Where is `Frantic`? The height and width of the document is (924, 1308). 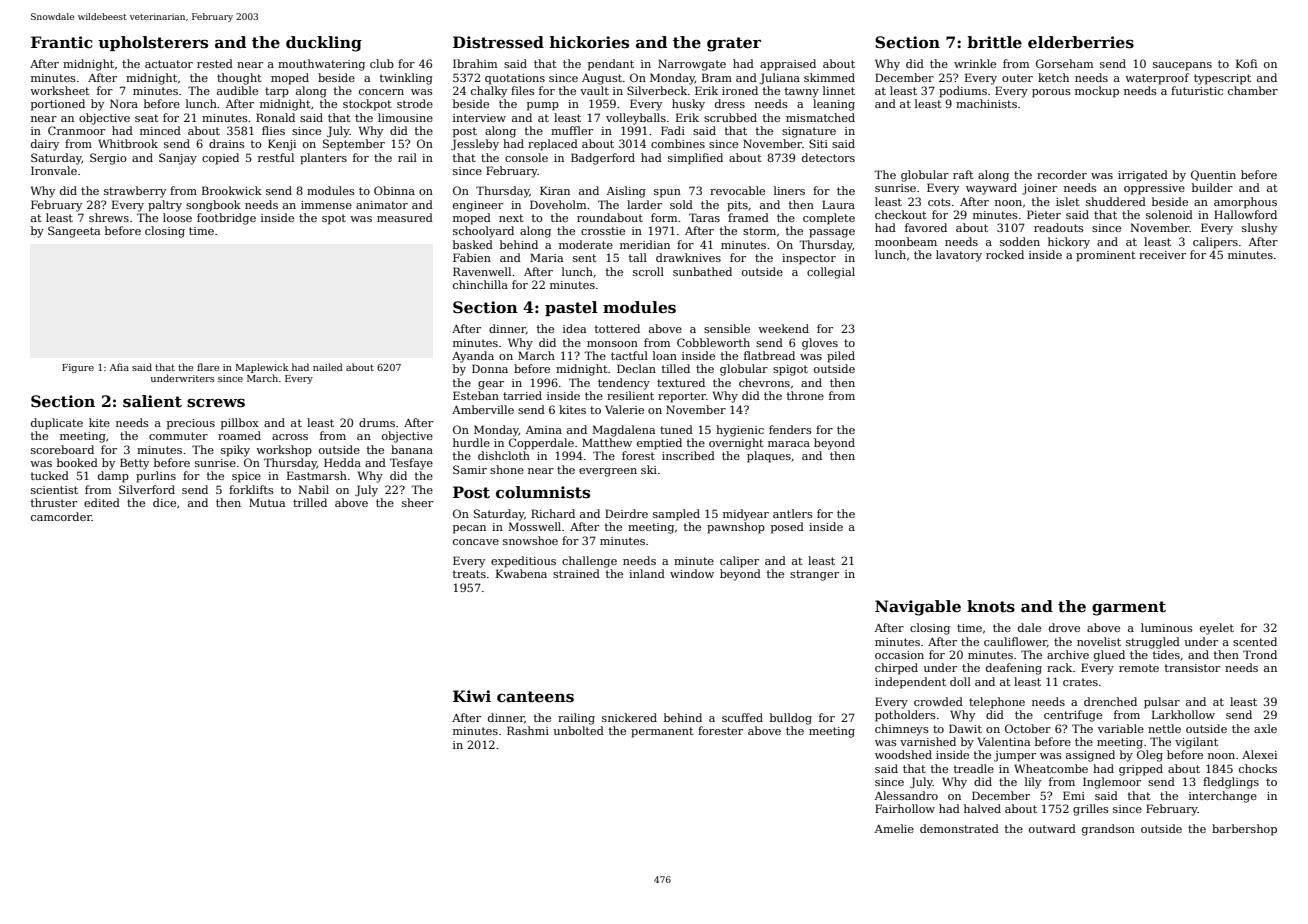 Frantic is located at coordinates (62, 42).
